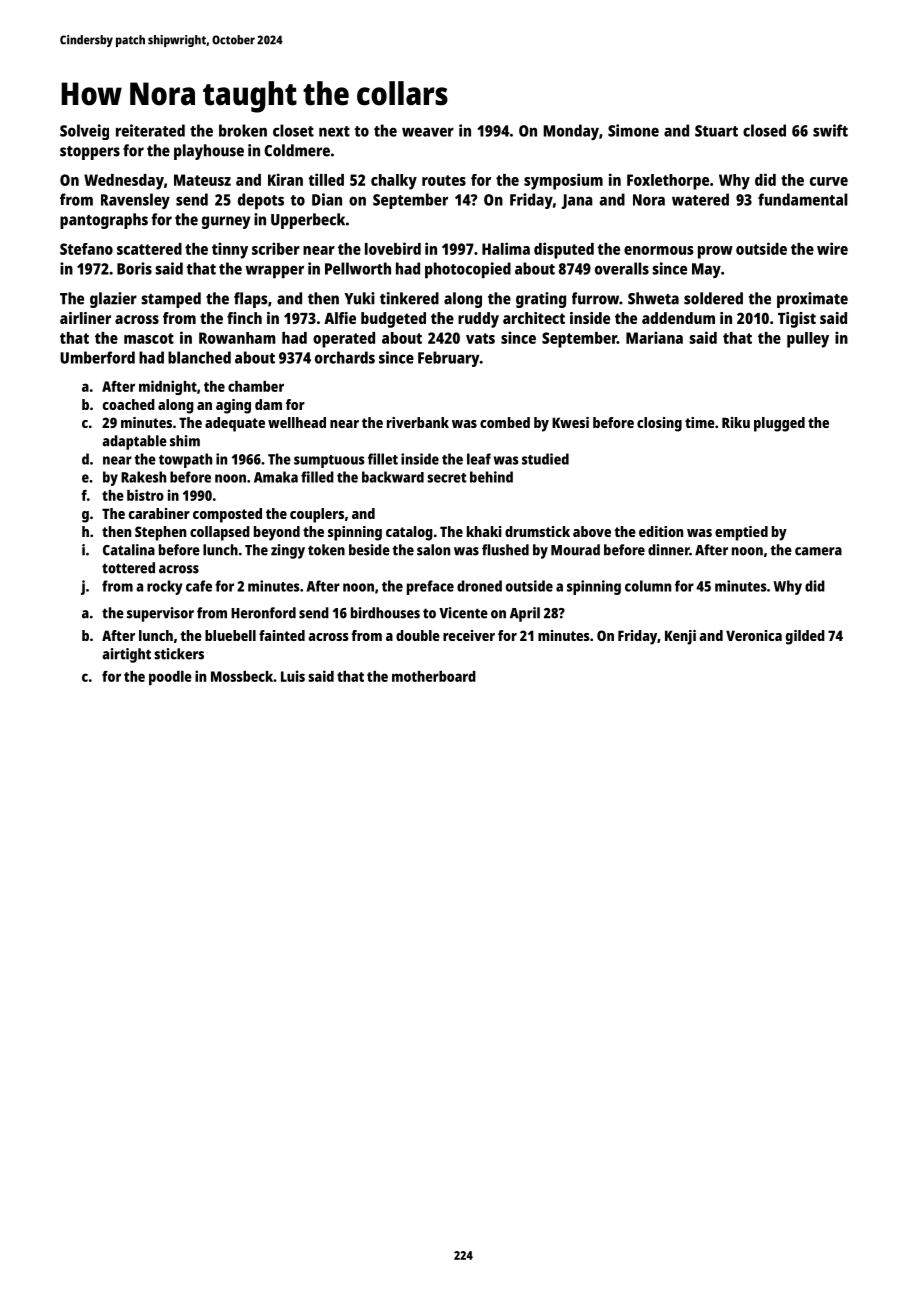 Image resolution: width=908 pixels, height=1316 pixels. I want to click on Simone, so click(633, 130).
